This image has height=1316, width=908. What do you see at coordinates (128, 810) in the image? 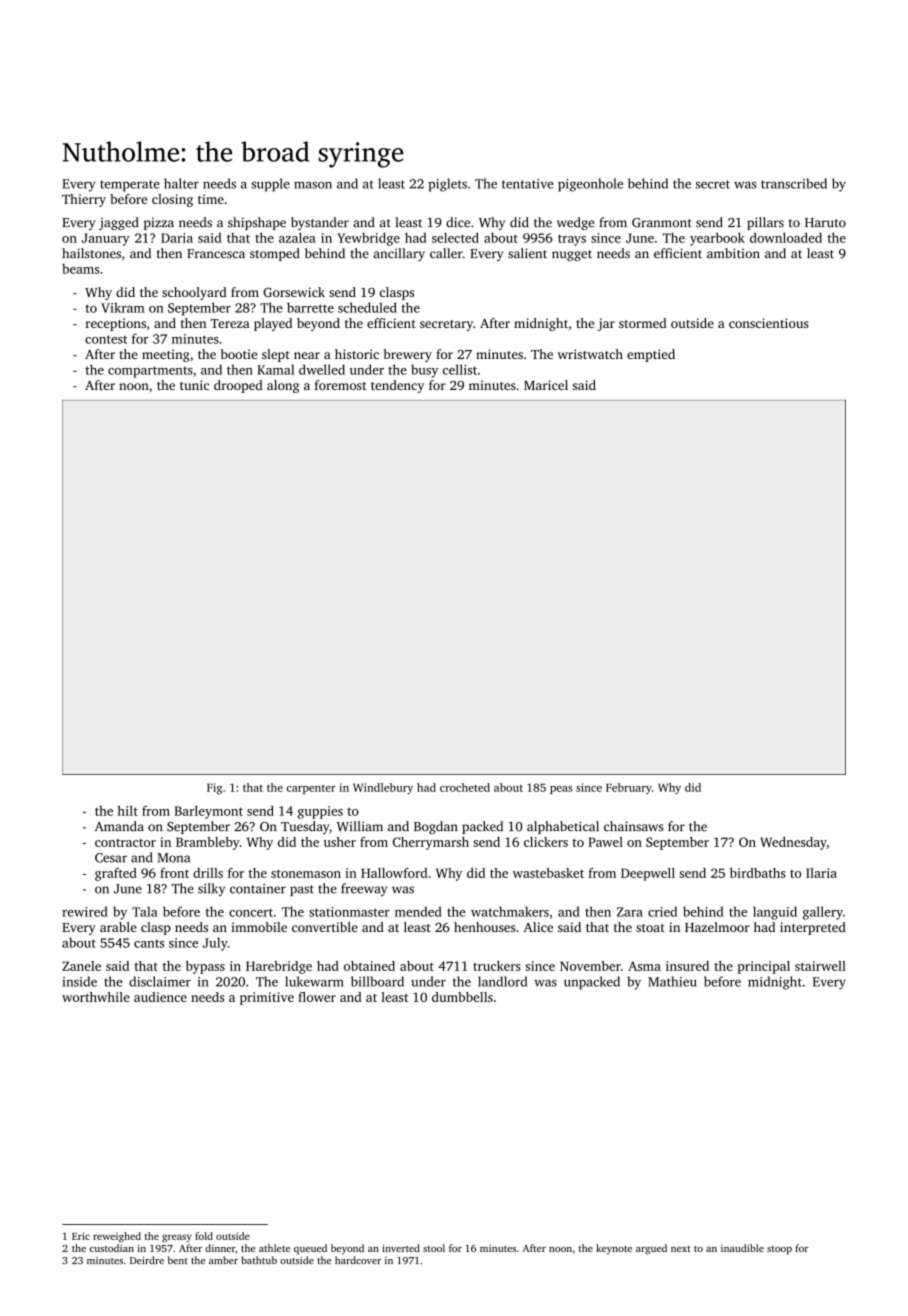
I see `hilt` at bounding box center [128, 810].
